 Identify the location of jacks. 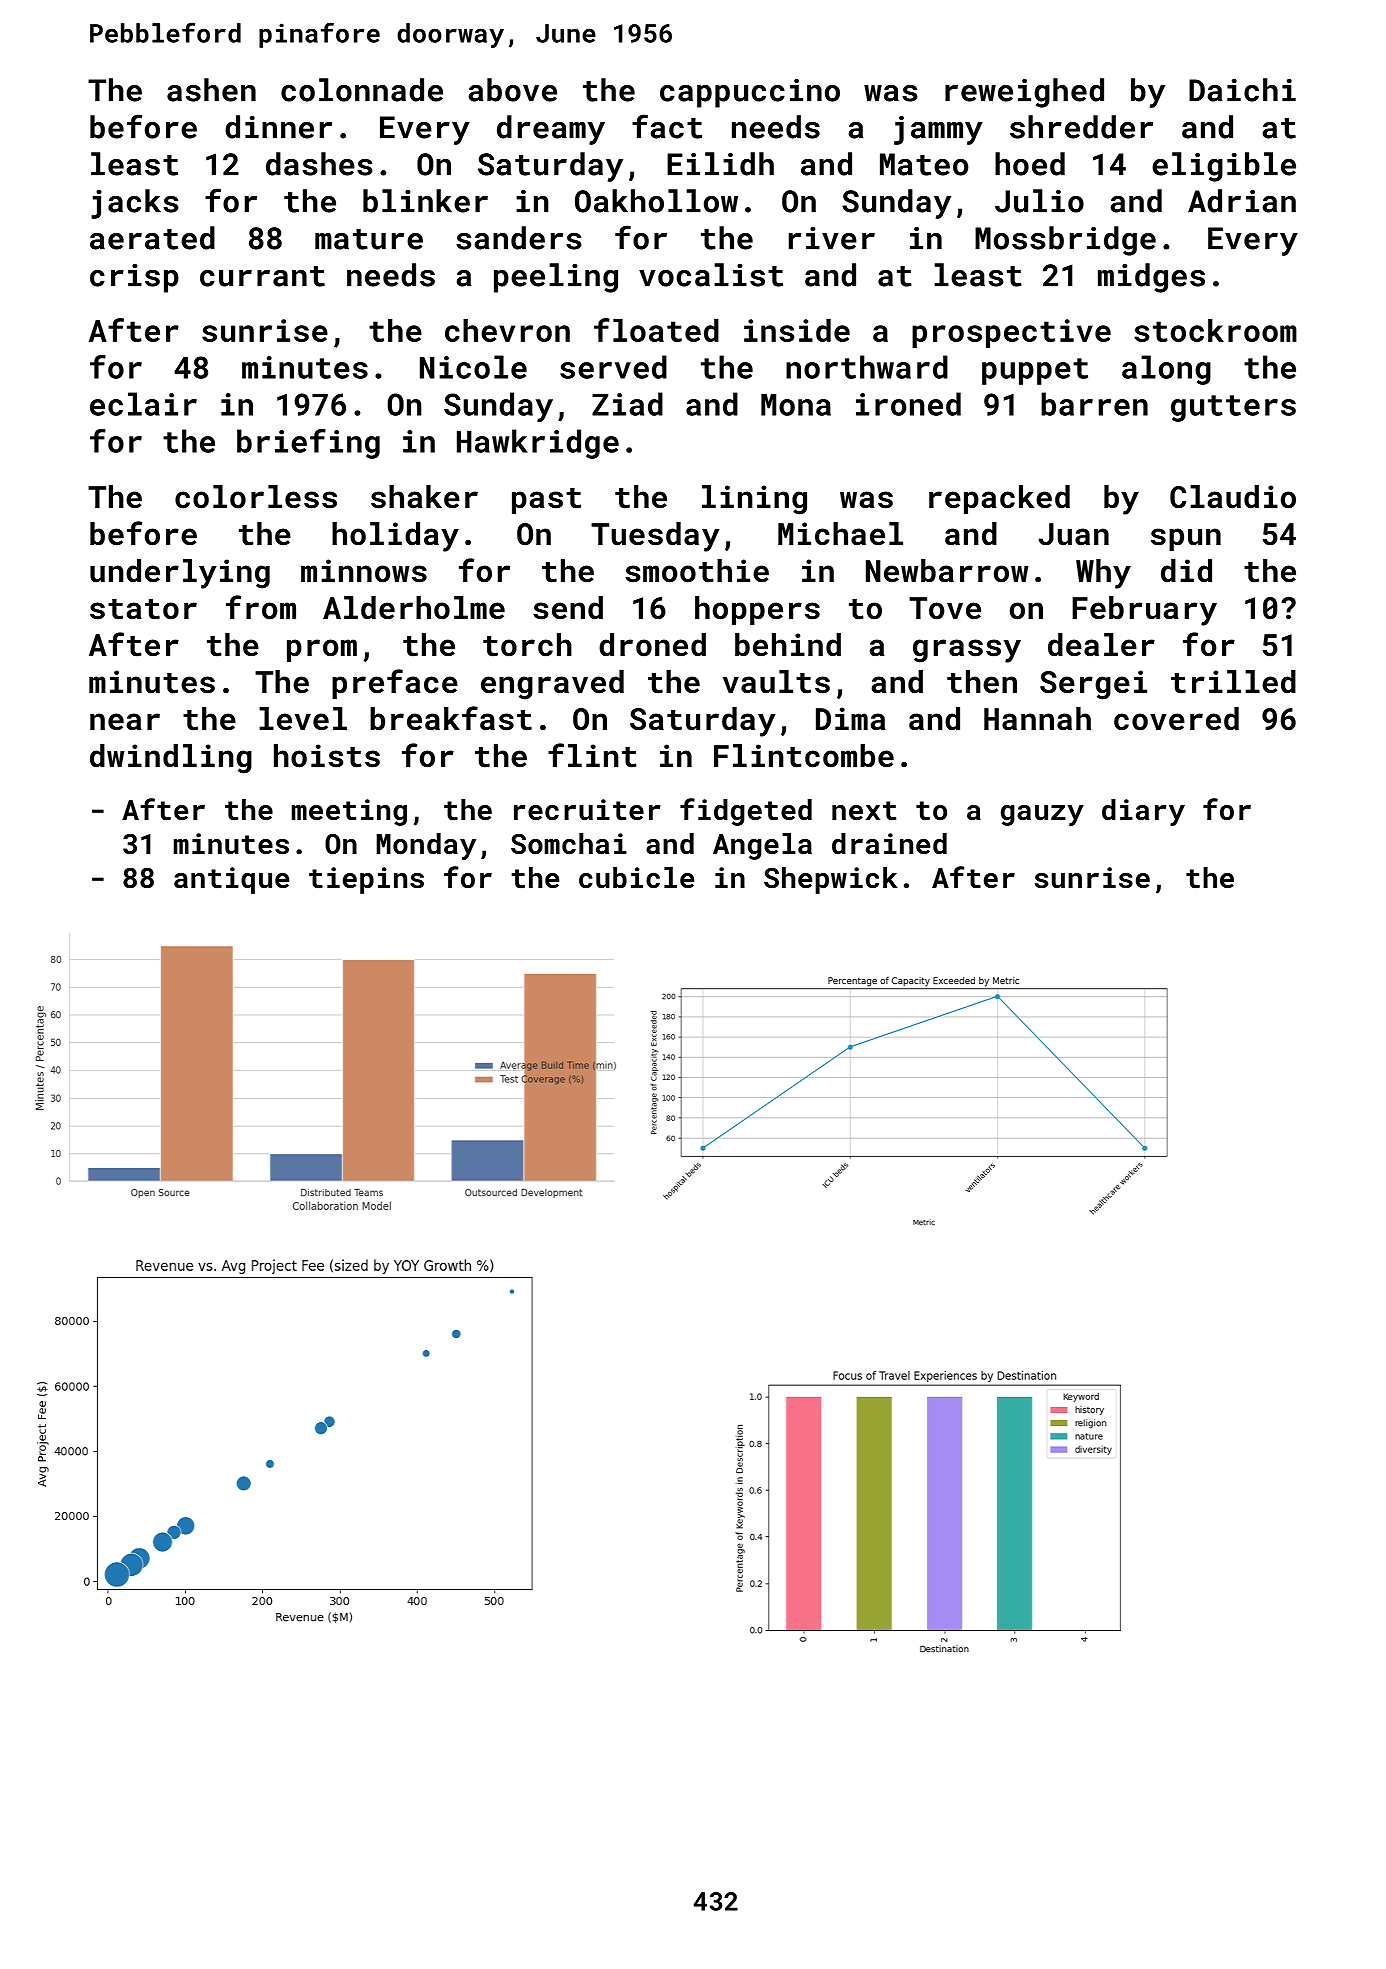
(135, 204).
